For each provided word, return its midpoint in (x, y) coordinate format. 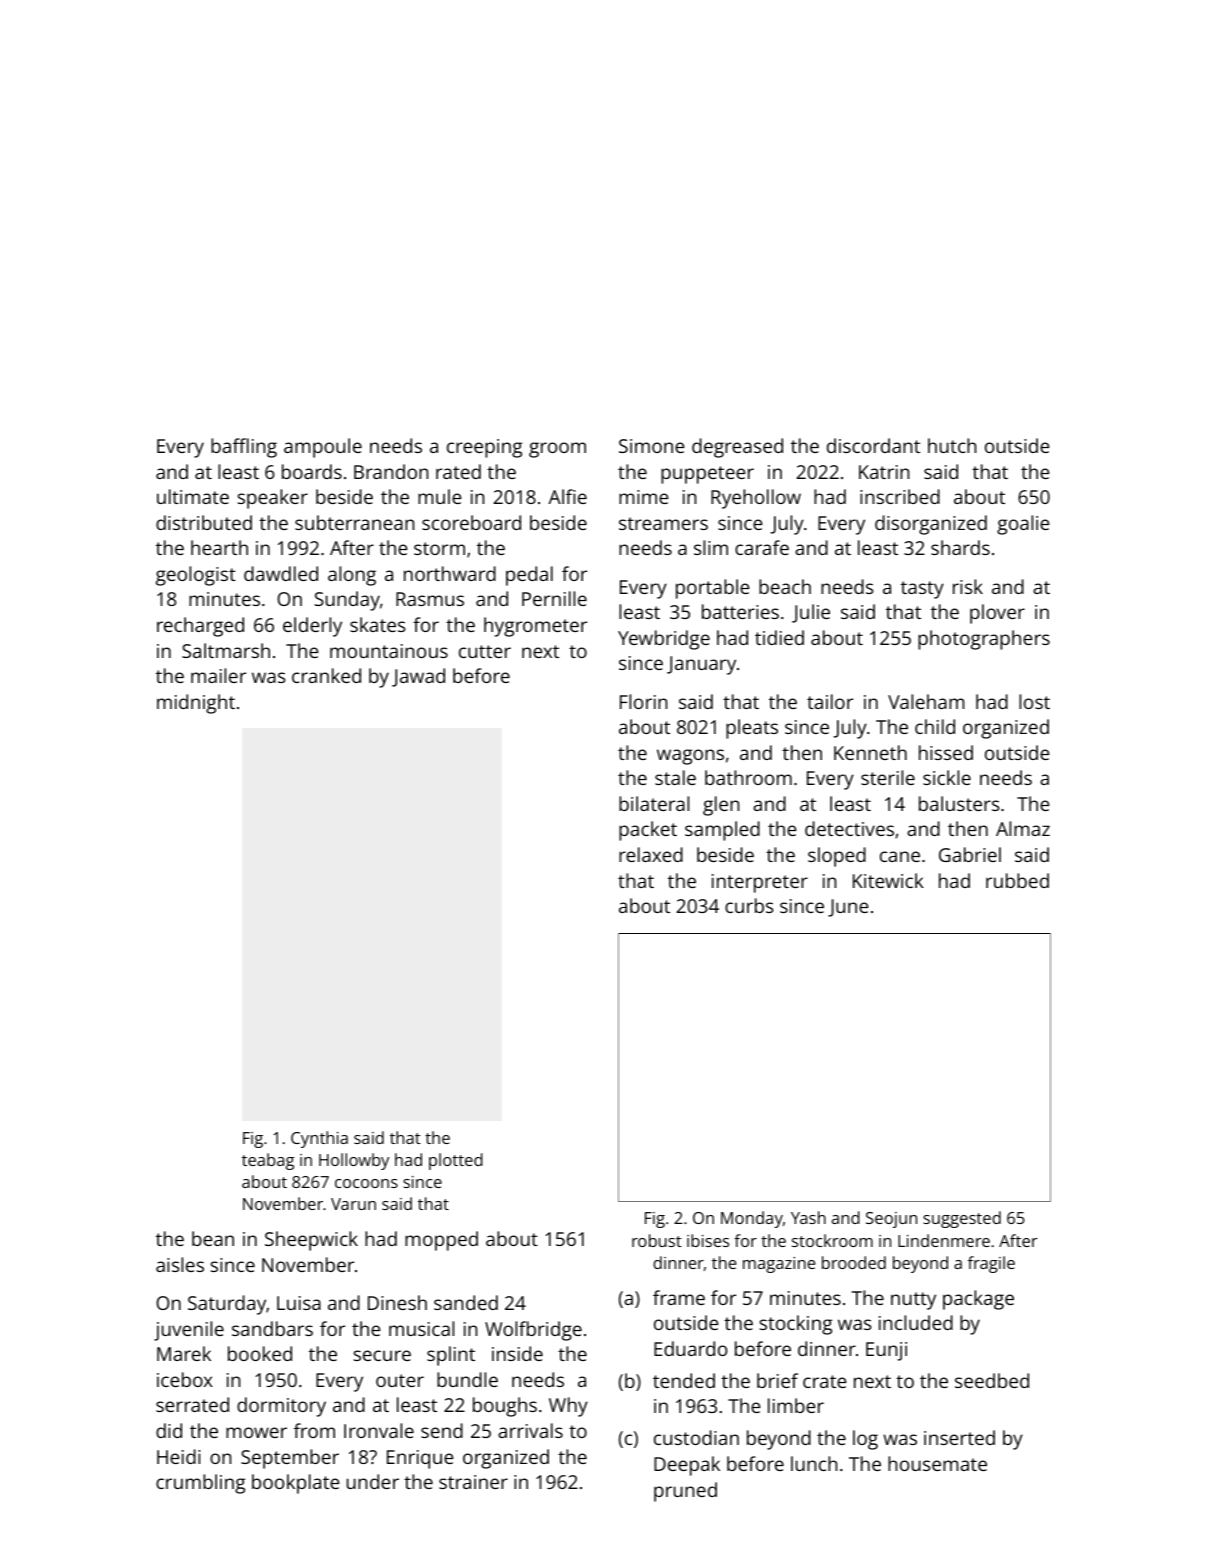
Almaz (1023, 828)
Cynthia (319, 1139)
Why (568, 1407)
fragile (991, 1264)
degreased (737, 448)
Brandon (391, 471)
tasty (922, 590)
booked (260, 1353)
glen (721, 806)
